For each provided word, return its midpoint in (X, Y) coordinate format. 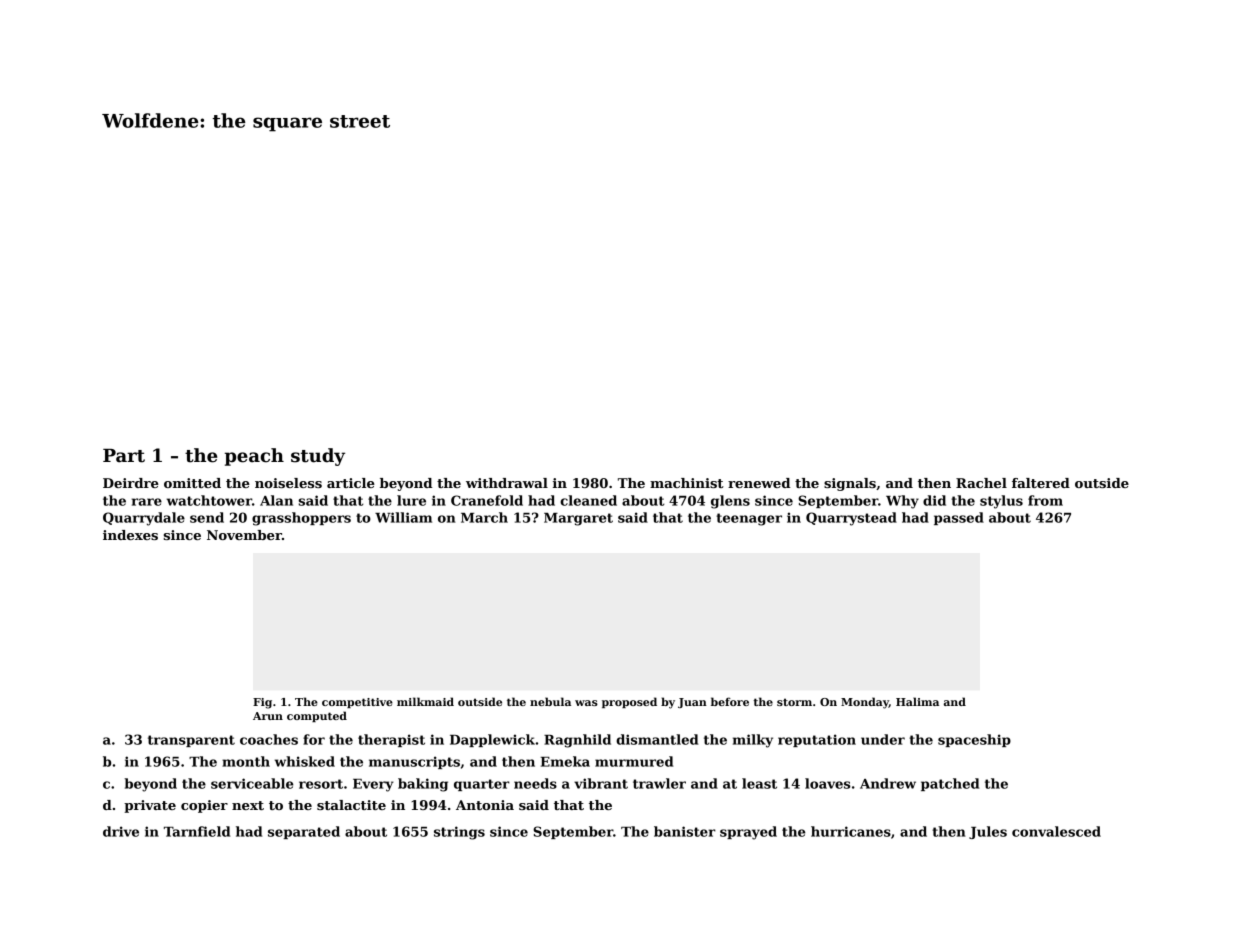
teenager (749, 519)
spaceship (974, 740)
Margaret (578, 519)
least (759, 783)
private (150, 806)
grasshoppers (301, 519)
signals (850, 484)
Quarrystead (851, 519)
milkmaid (425, 701)
